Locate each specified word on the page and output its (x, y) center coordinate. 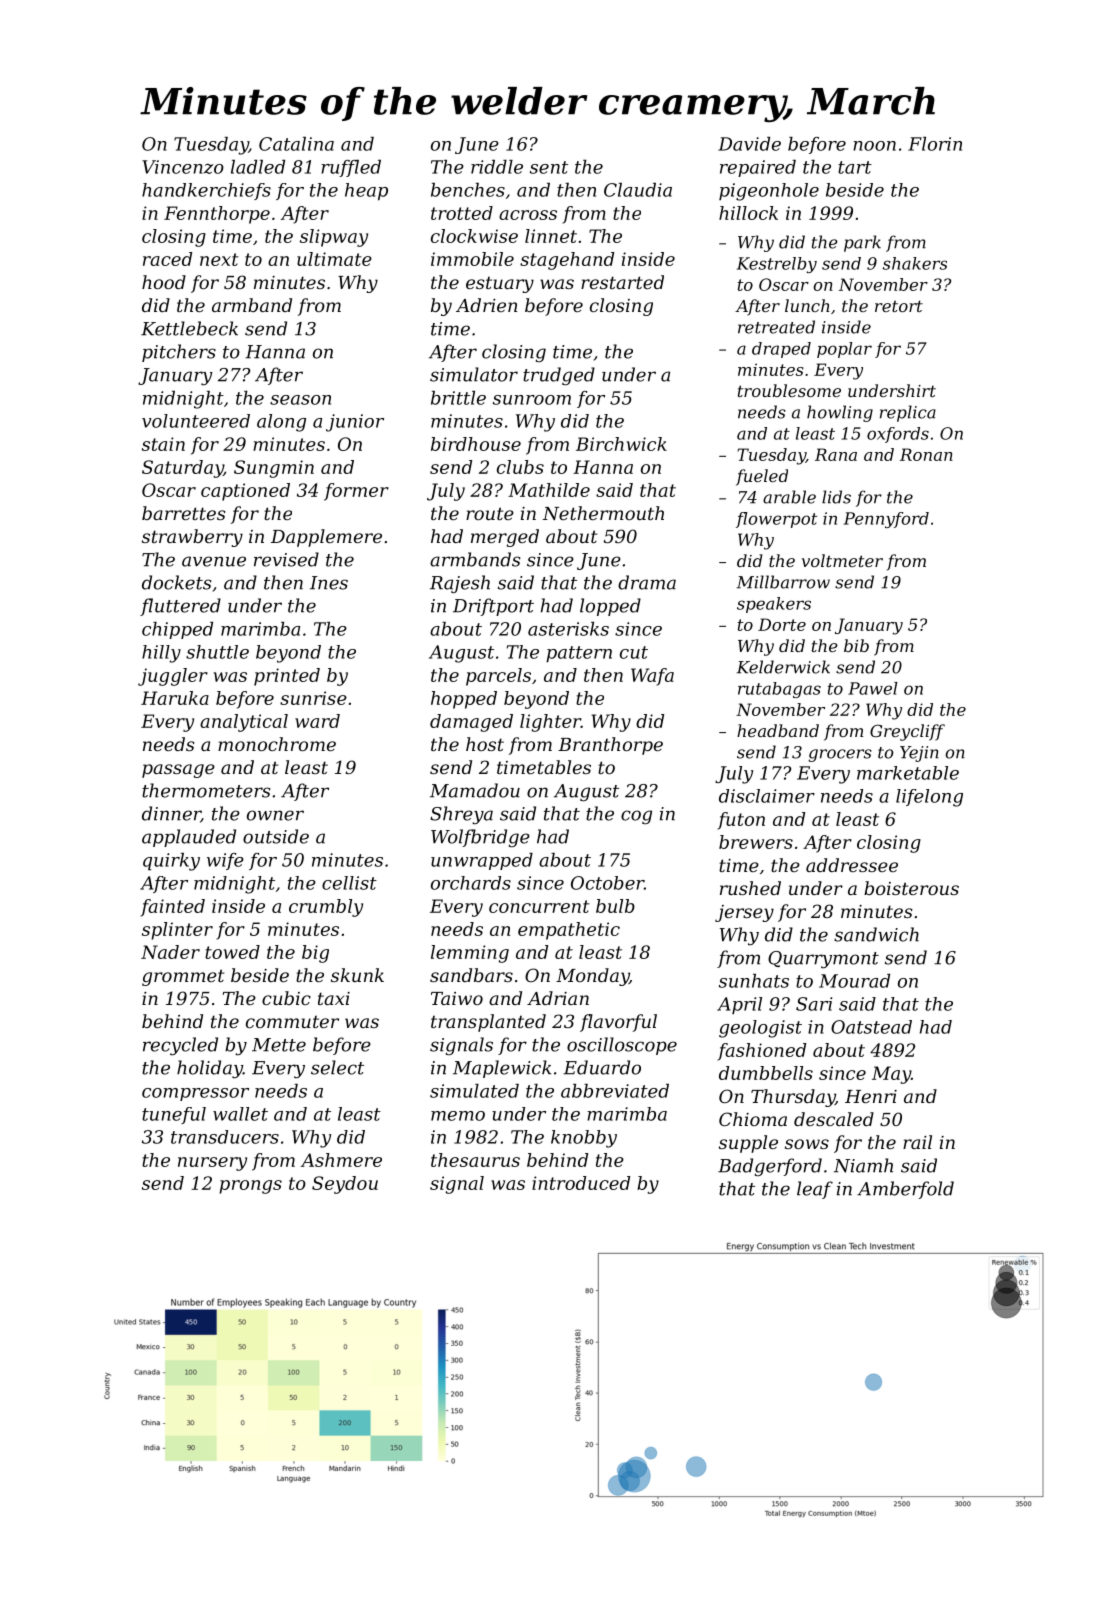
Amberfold (905, 1190)
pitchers (179, 353)
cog (636, 817)
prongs (250, 1187)
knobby (584, 1139)
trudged (559, 376)
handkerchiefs (206, 191)
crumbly (326, 908)
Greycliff (907, 732)
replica (908, 413)
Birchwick (621, 444)
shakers (915, 263)
